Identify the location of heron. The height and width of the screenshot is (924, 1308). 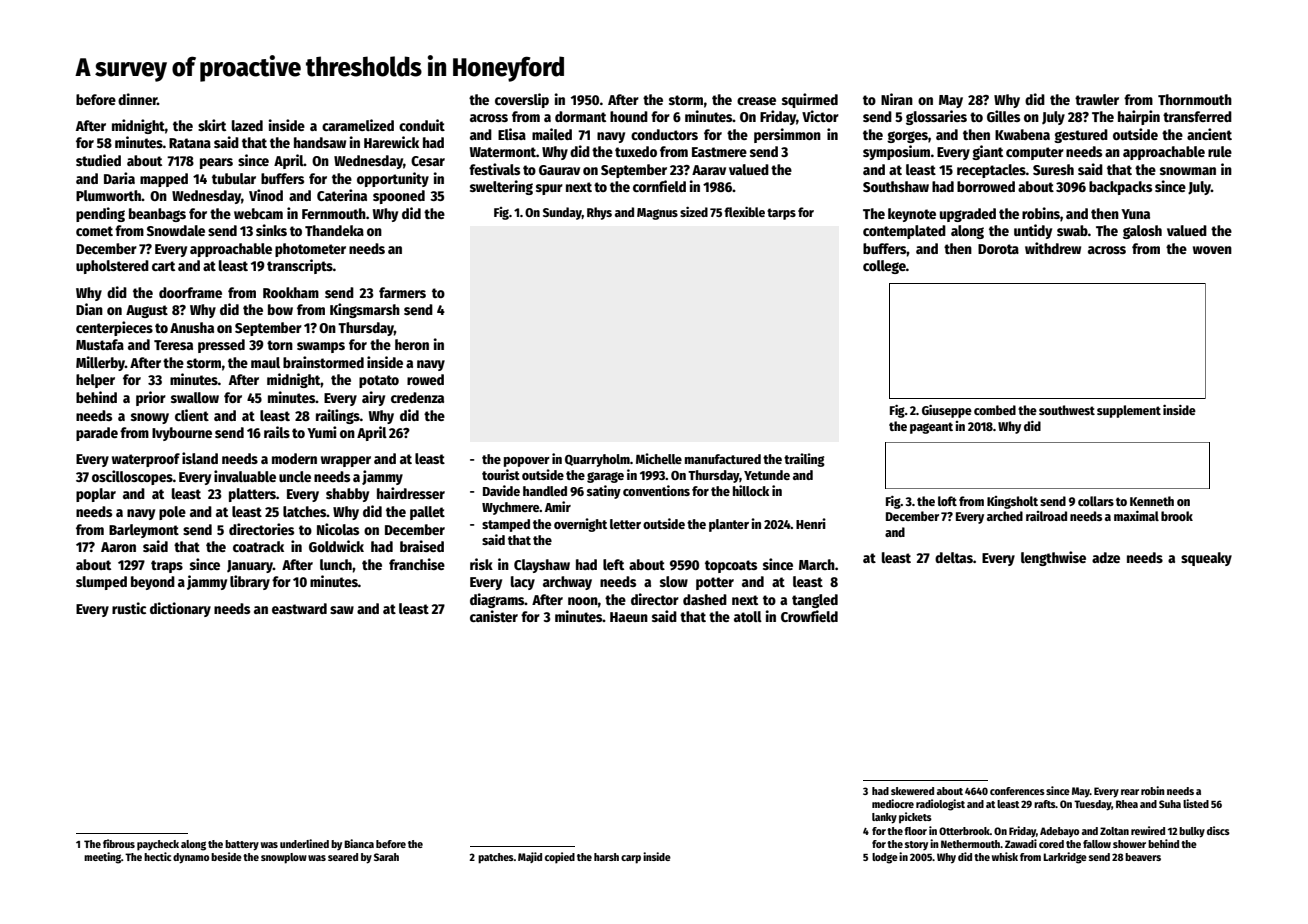
(412, 344).
